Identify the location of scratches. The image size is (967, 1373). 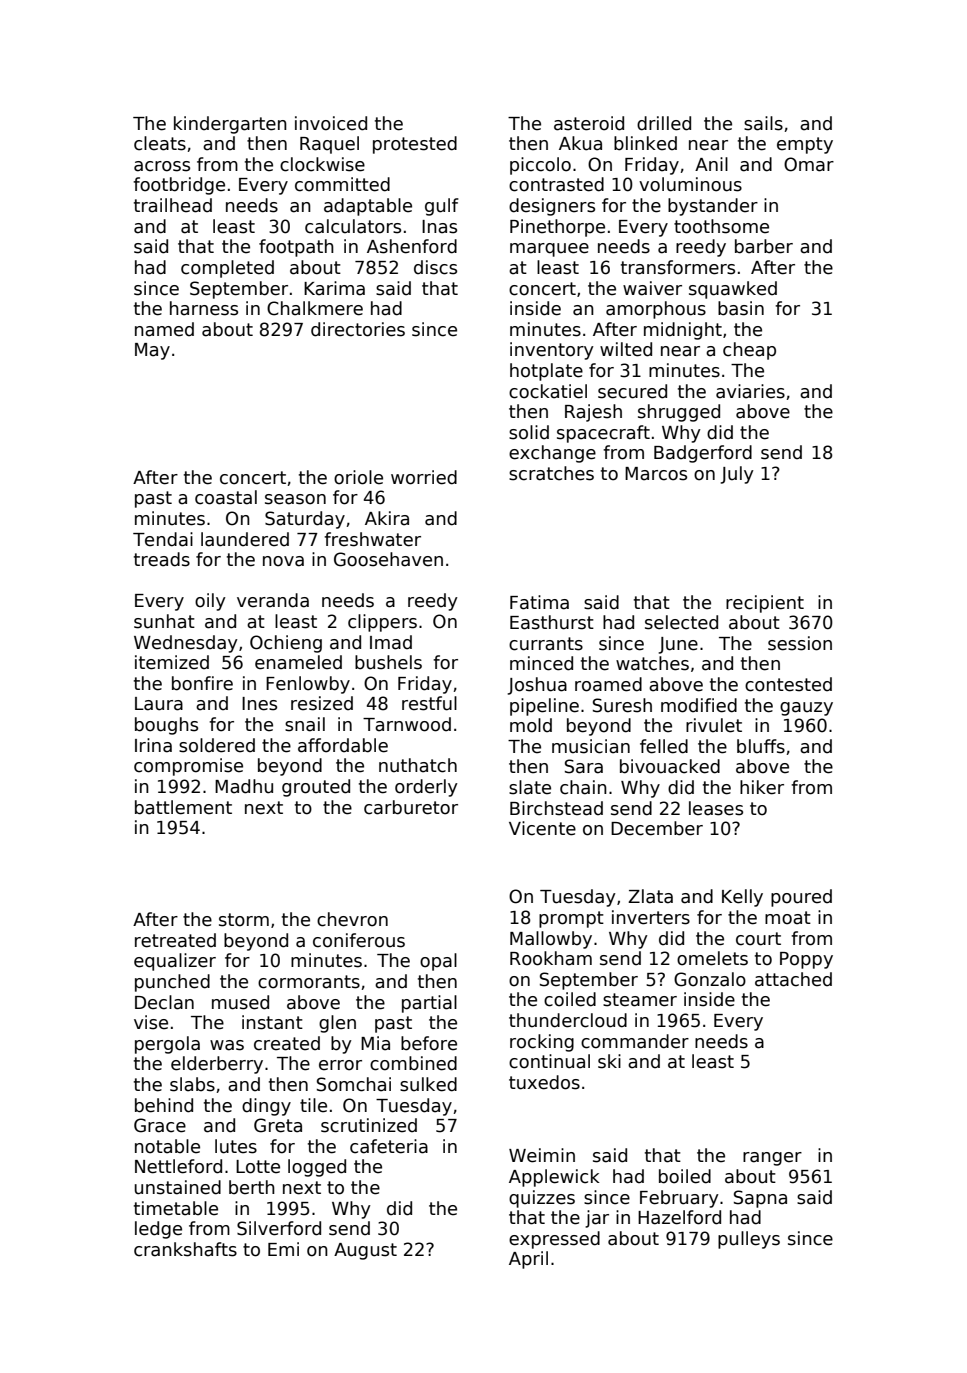
(551, 473).
